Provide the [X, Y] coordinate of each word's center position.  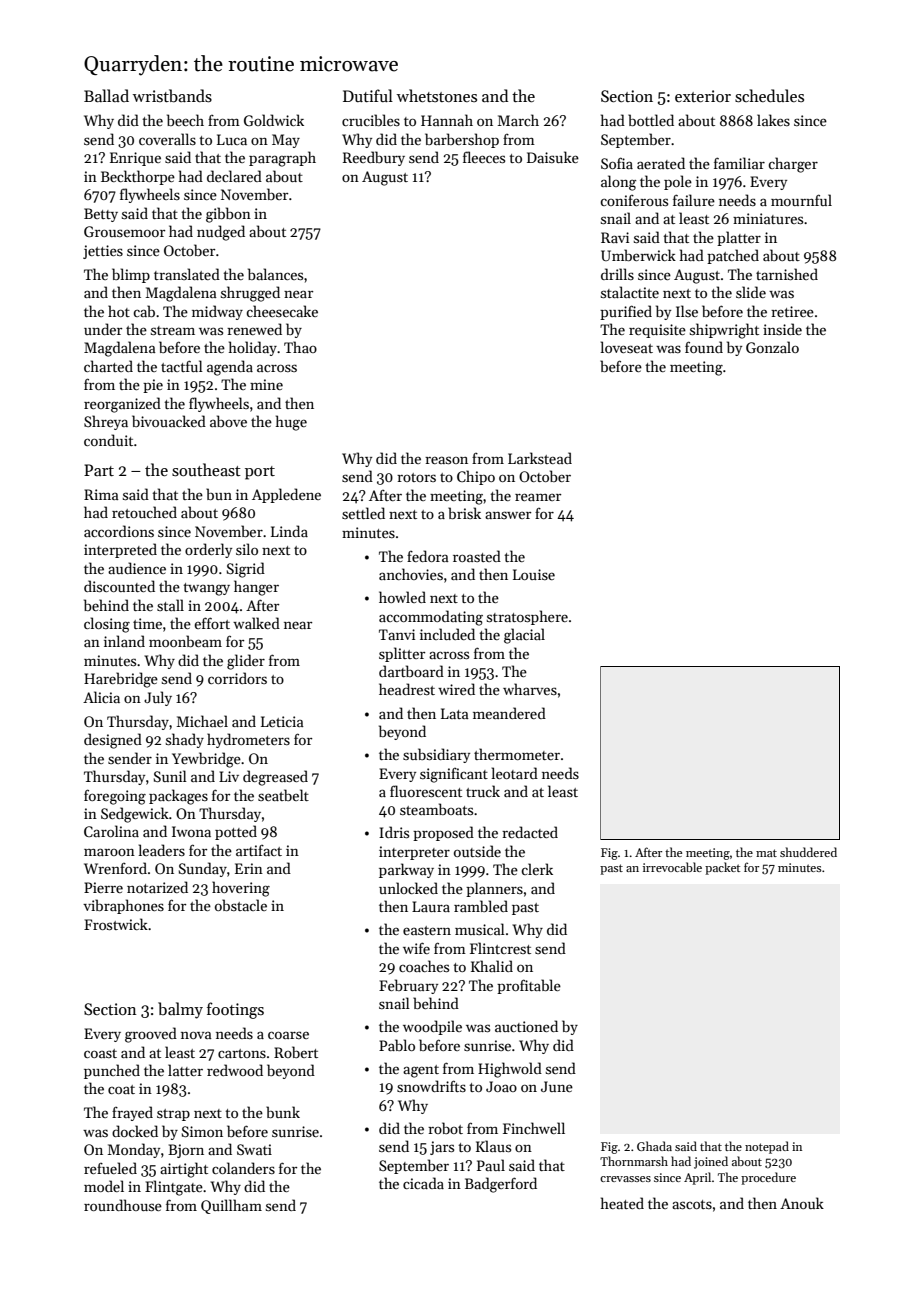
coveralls [167, 139]
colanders [243, 1168]
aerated [661, 163]
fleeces [484, 157]
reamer [538, 497]
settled [363, 513]
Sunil [170, 776]
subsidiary [436, 755]
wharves [530, 689]
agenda [230, 368]
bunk [283, 1112]
